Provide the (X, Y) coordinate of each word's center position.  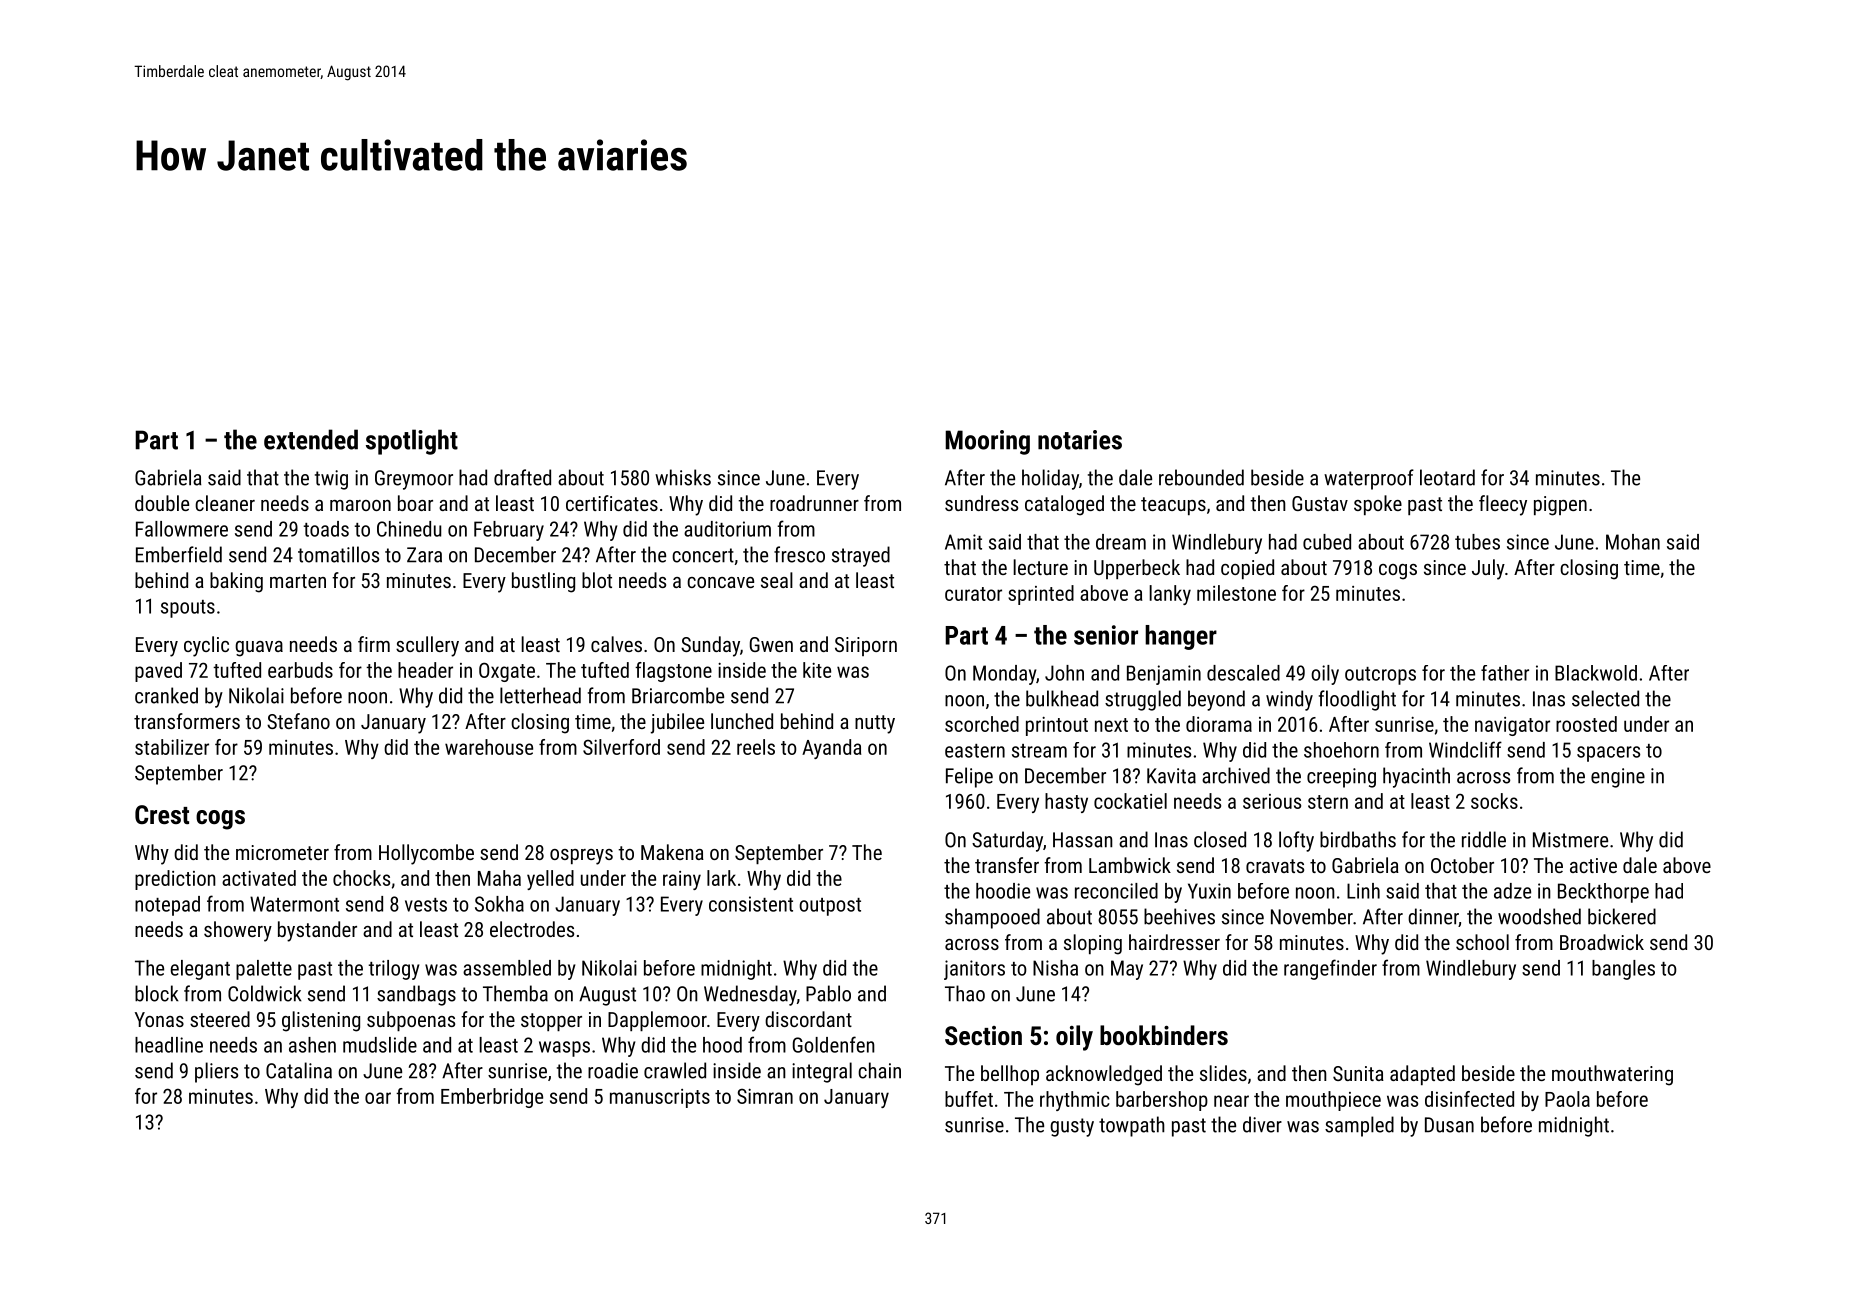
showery (238, 931)
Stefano (298, 721)
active (1593, 865)
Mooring (987, 442)
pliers (216, 1072)
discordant (808, 1019)
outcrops (1380, 676)
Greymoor (414, 480)
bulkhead (1062, 698)
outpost (830, 907)
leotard (1447, 477)
